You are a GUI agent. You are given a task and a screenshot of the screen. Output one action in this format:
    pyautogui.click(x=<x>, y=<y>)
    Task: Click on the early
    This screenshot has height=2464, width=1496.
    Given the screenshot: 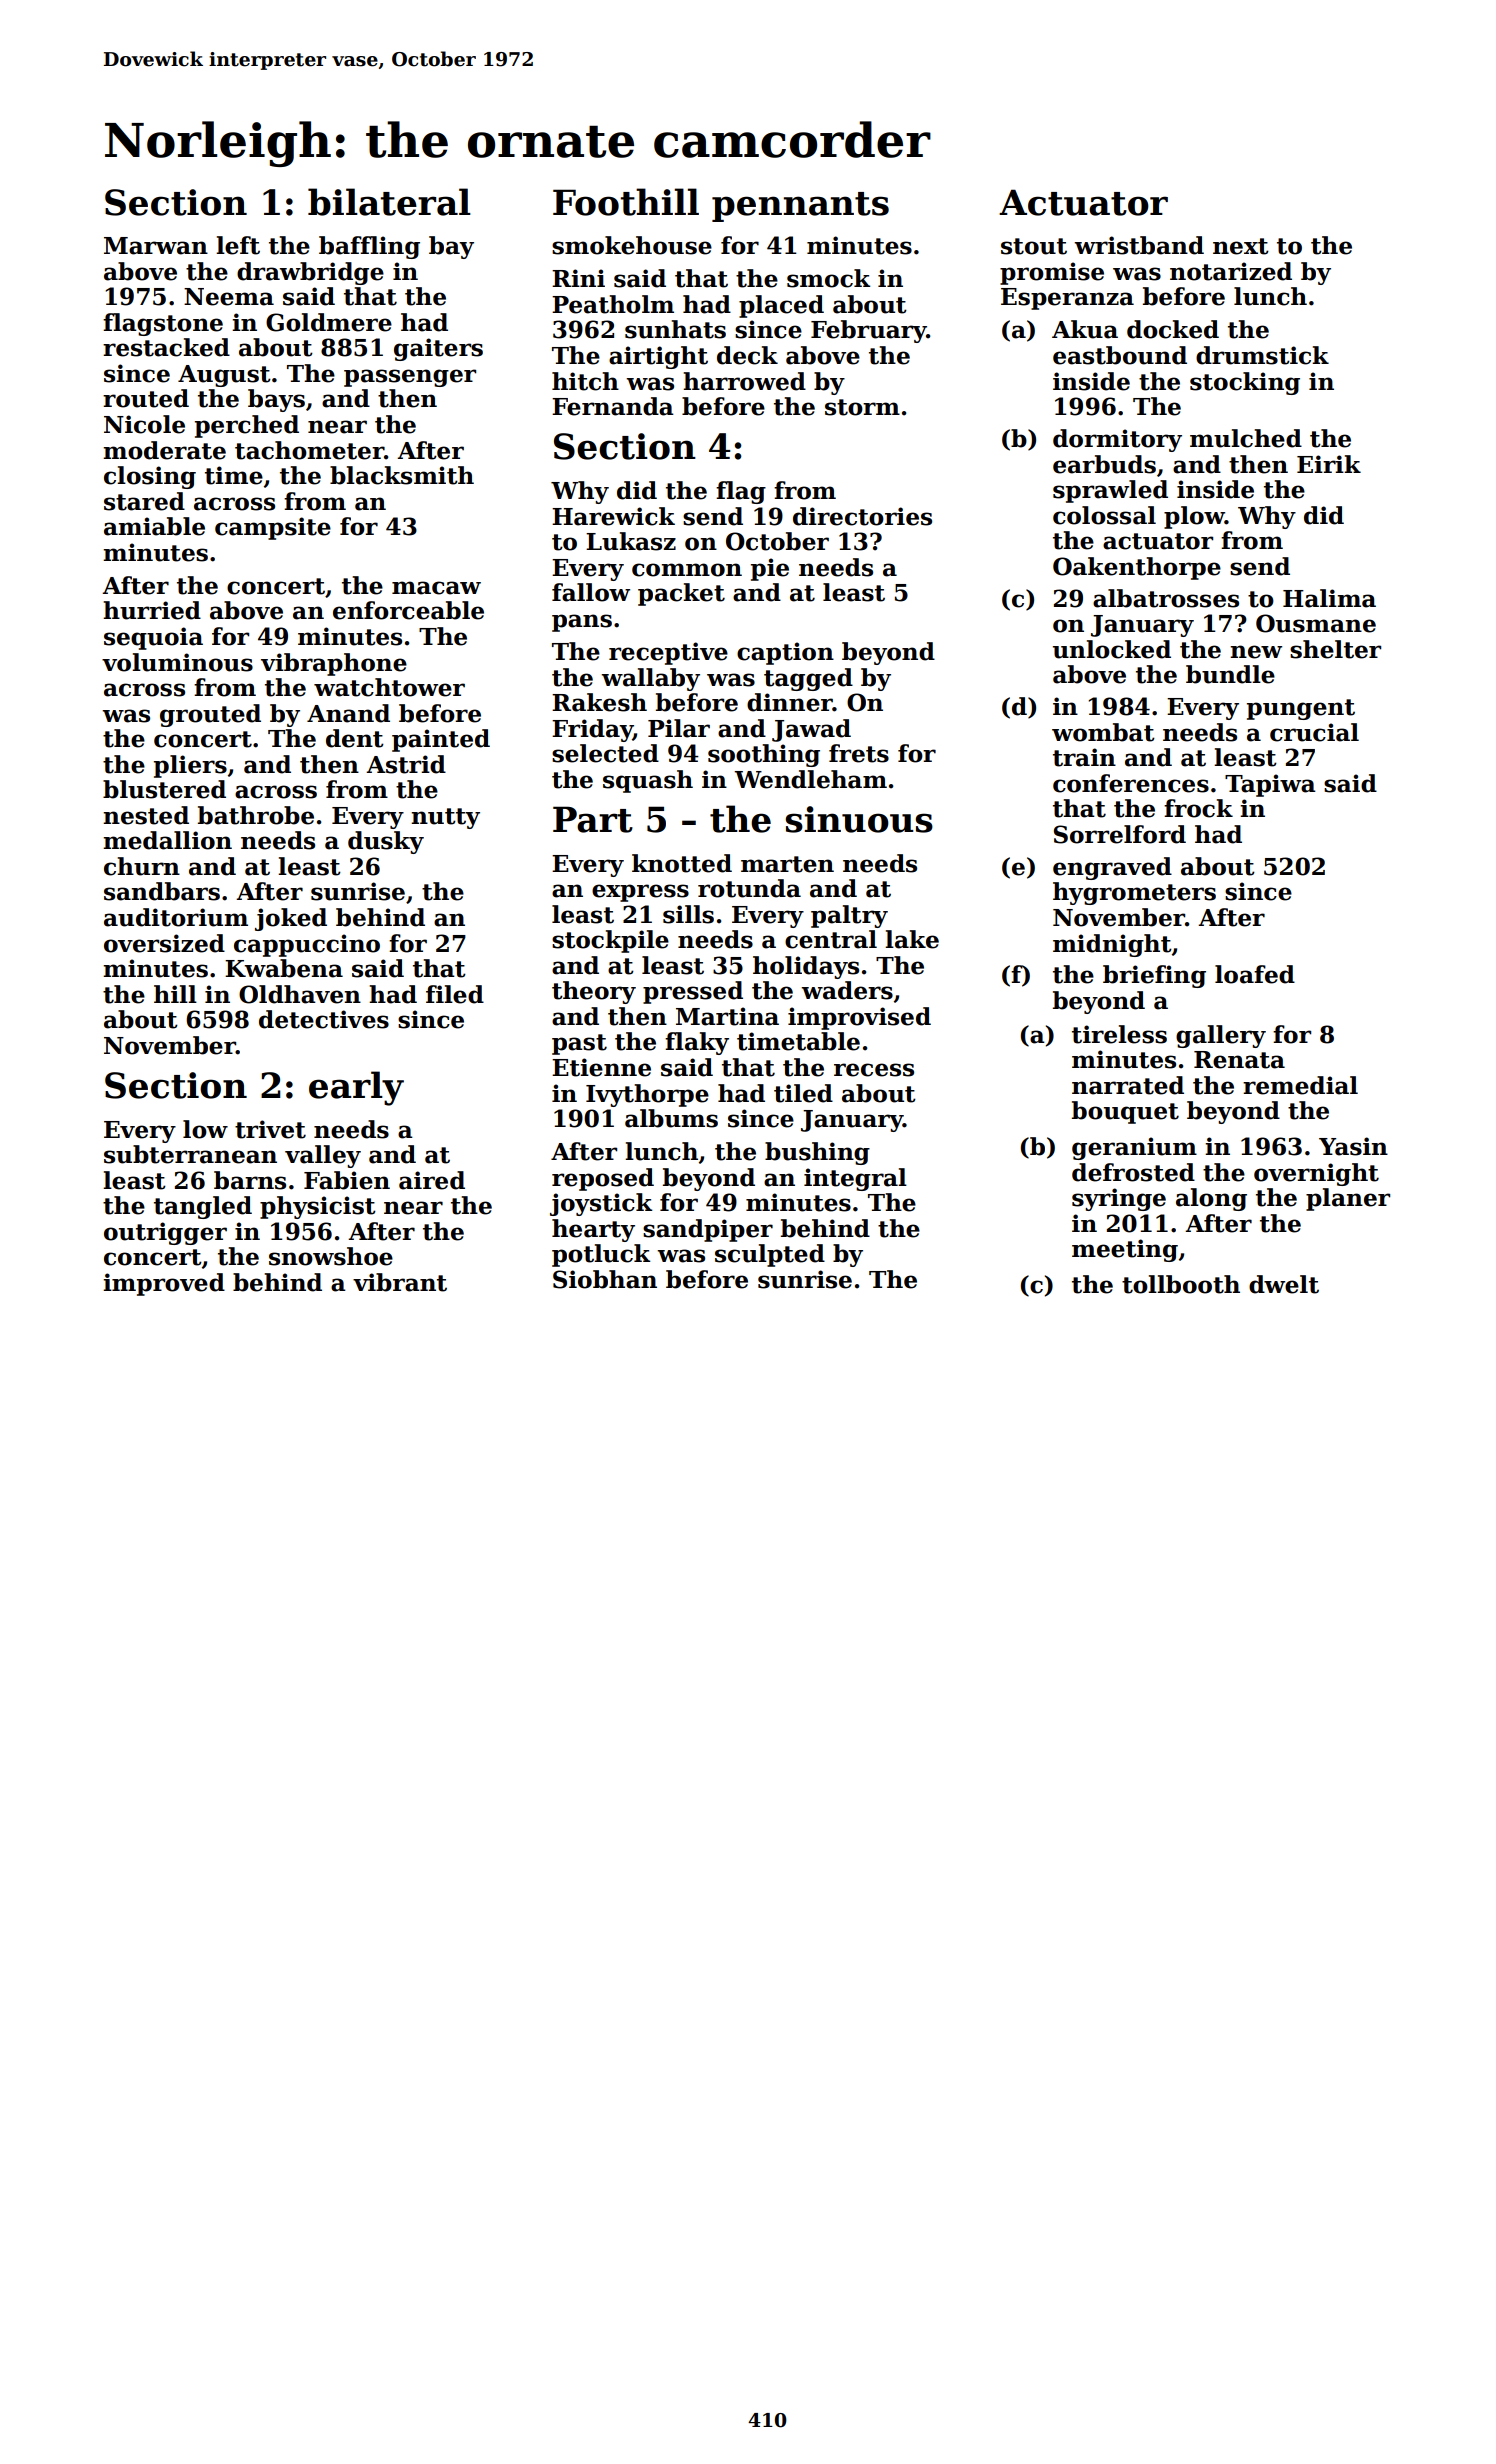 What is the action you would take?
    pyautogui.click(x=356, y=1088)
